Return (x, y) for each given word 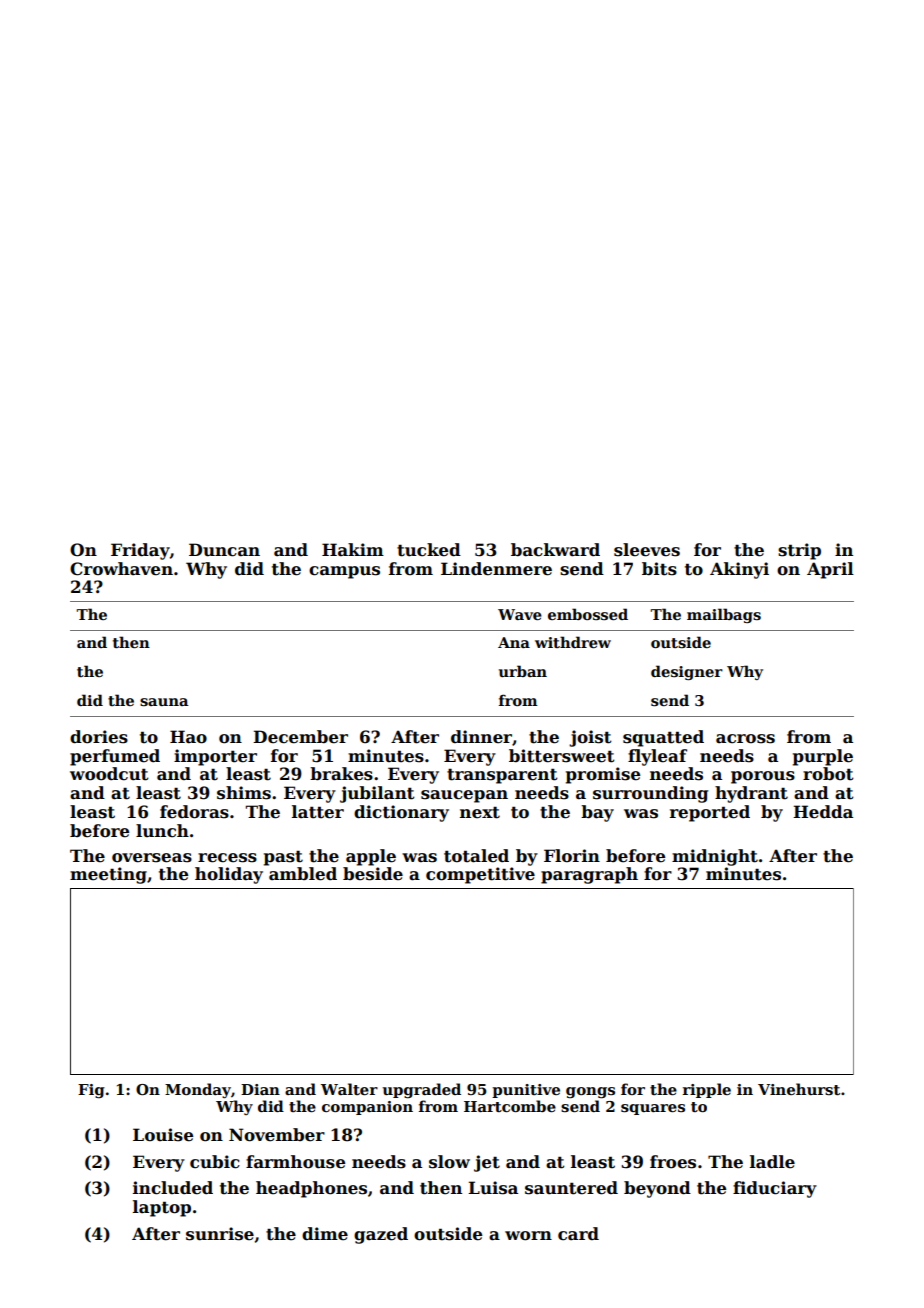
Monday (198, 1090)
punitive (526, 1091)
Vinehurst (799, 1089)
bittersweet (562, 756)
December (300, 737)
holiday (229, 875)
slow (449, 1162)
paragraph (589, 875)
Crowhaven (121, 569)
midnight (715, 857)
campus (344, 572)
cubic (215, 1162)
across (745, 739)
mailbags (724, 615)
